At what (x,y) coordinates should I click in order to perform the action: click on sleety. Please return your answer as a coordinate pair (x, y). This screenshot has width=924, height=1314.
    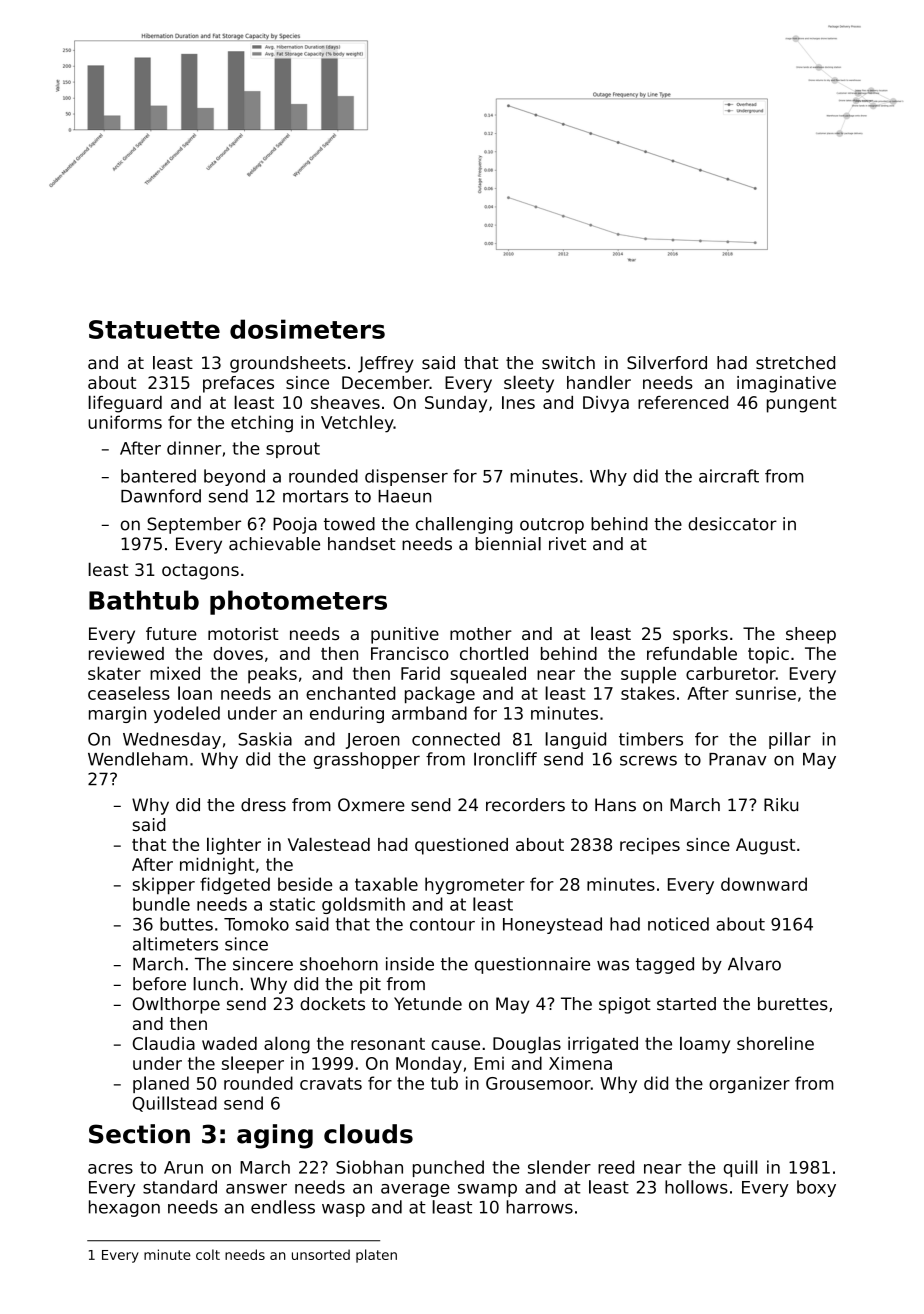
    Looking at the image, I should click on (529, 384).
